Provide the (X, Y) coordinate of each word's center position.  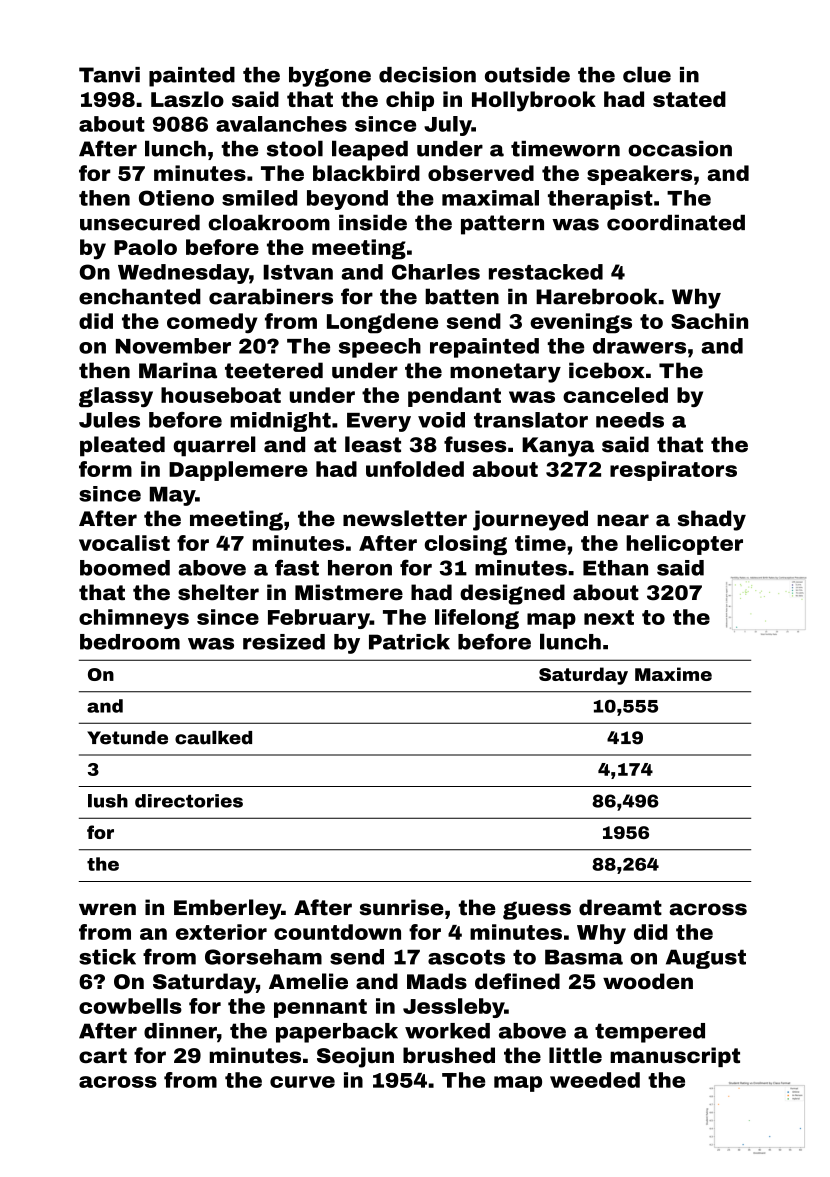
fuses (475, 444)
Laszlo (187, 99)
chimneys (134, 619)
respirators (673, 471)
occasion (680, 149)
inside (373, 223)
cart (103, 1055)
